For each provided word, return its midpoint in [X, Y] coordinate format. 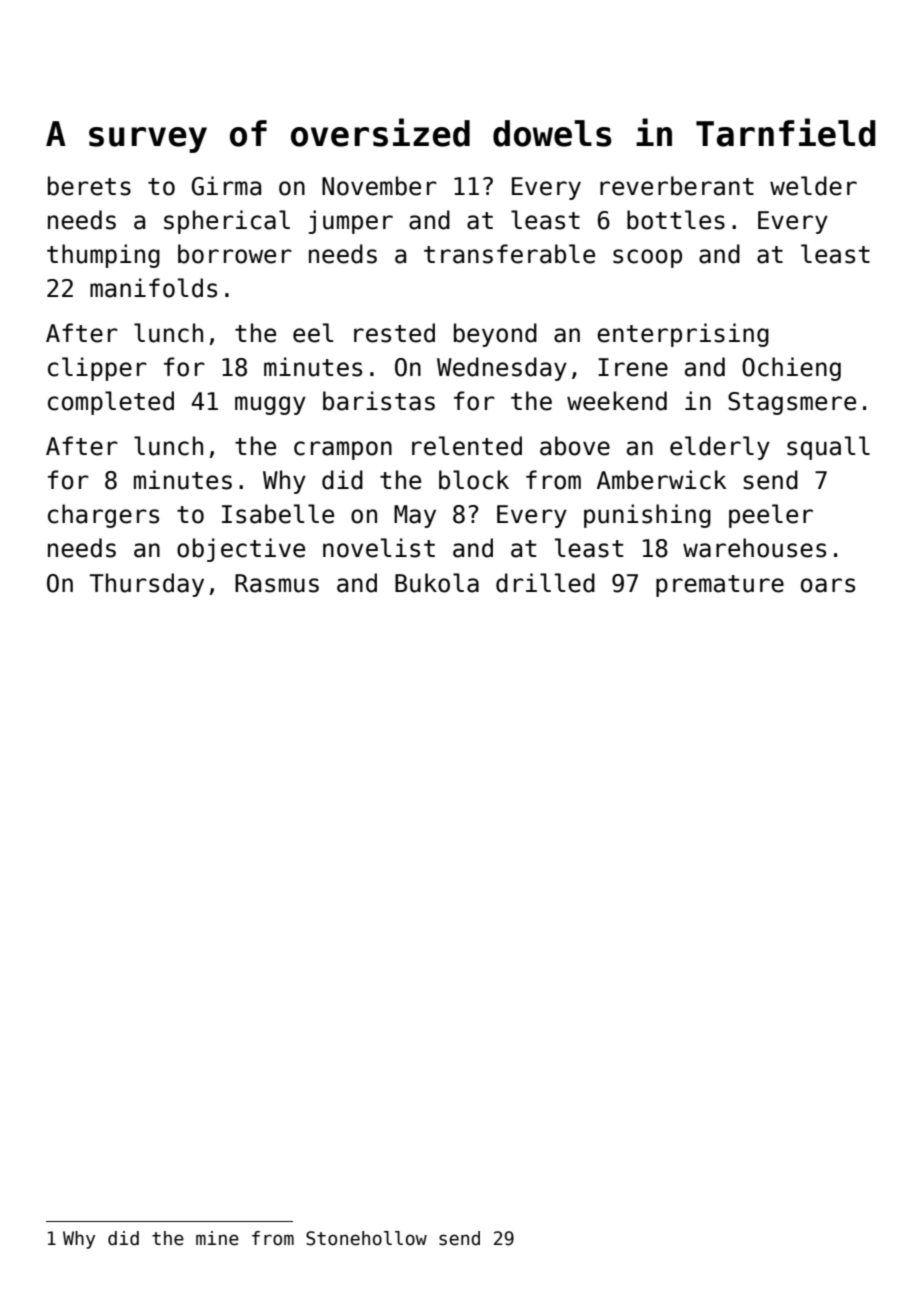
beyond [495, 335]
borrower [235, 254]
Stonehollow [366, 1238]
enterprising [683, 335]
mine [217, 1238]
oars [828, 585]
